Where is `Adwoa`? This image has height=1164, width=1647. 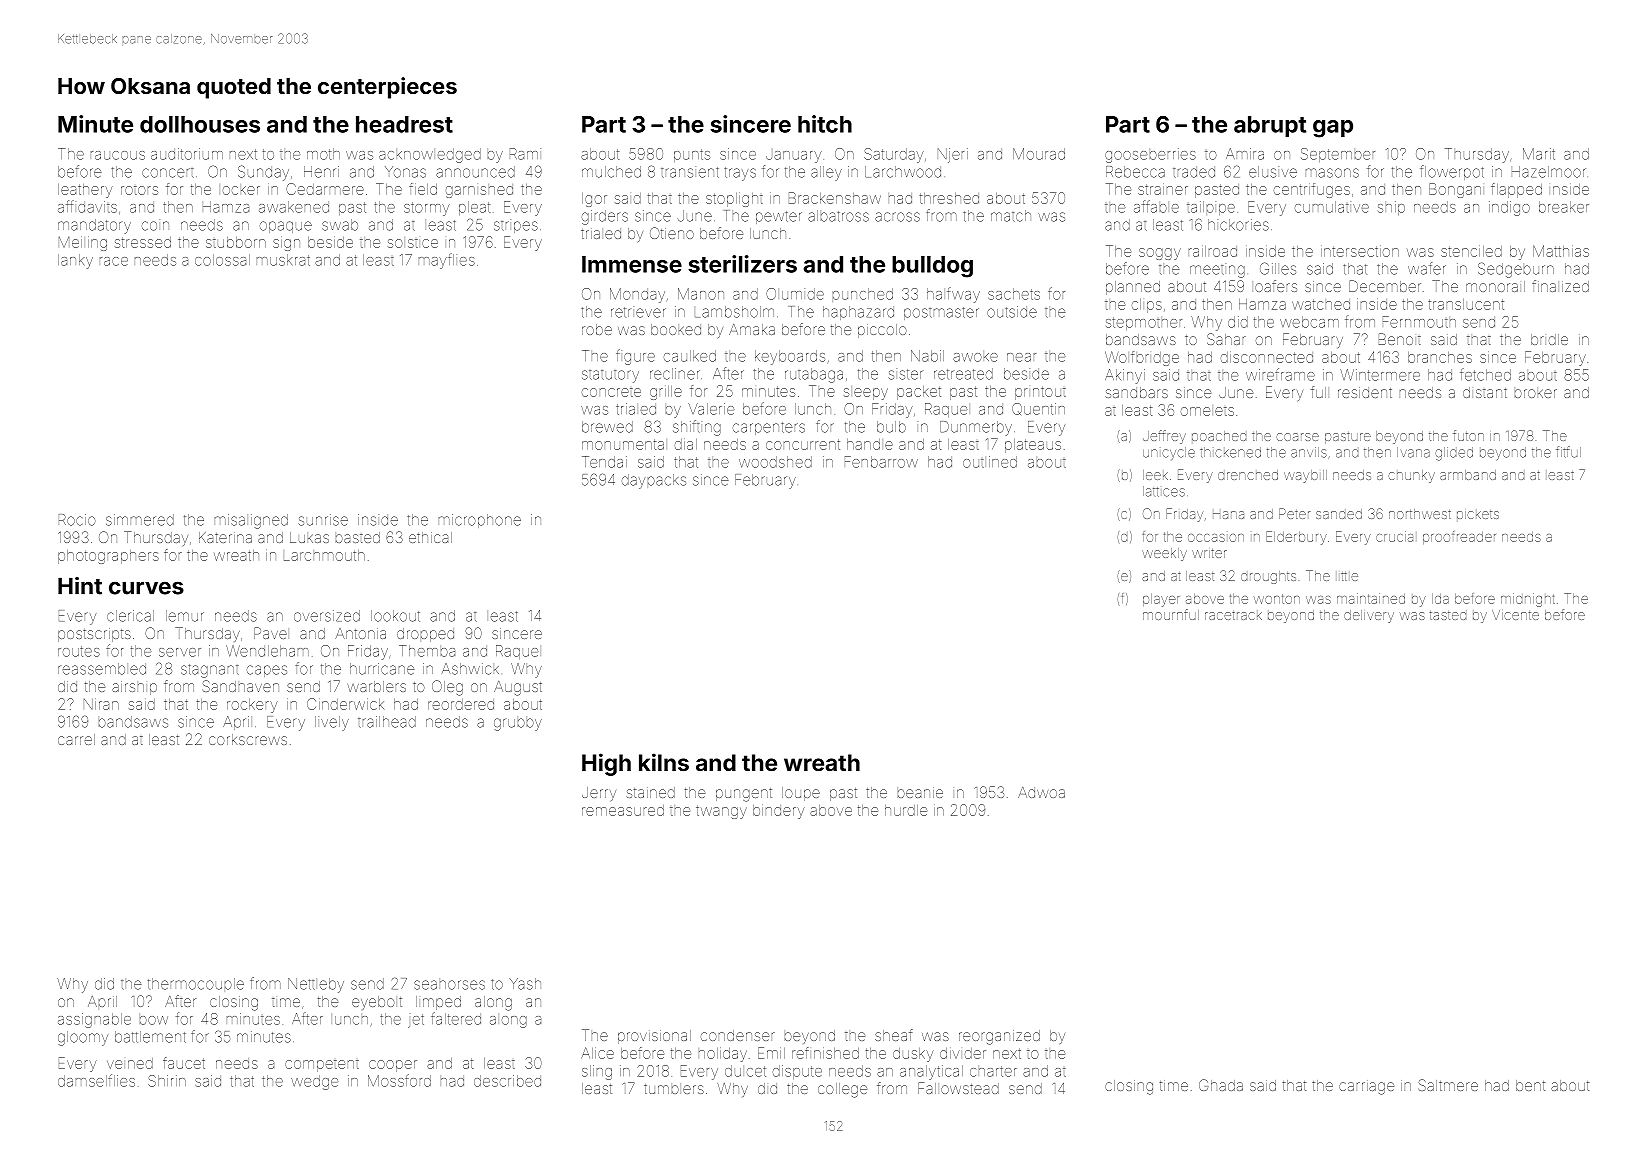 Adwoa is located at coordinates (1041, 792).
